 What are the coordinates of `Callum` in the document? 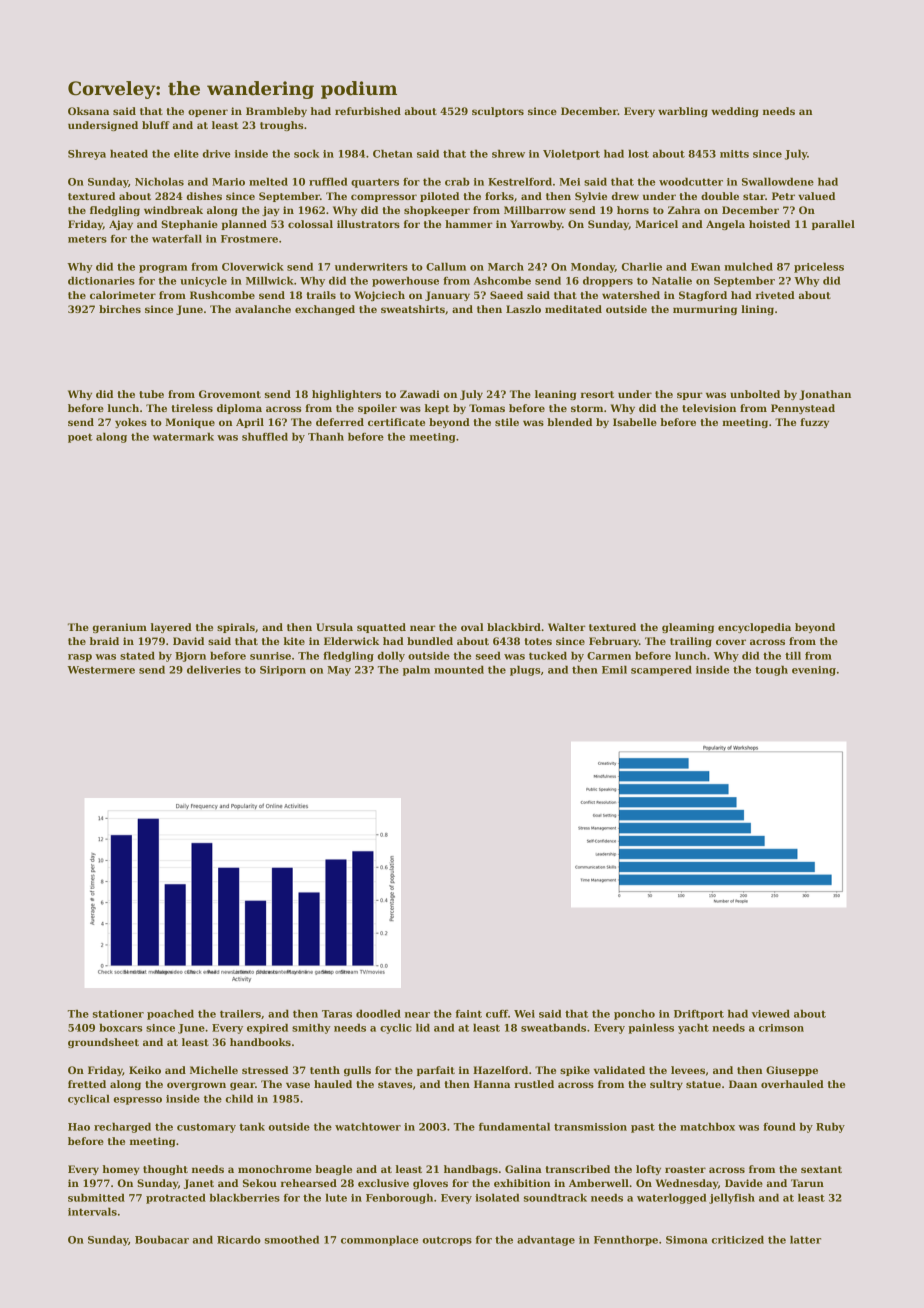 It's located at (446, 266).
